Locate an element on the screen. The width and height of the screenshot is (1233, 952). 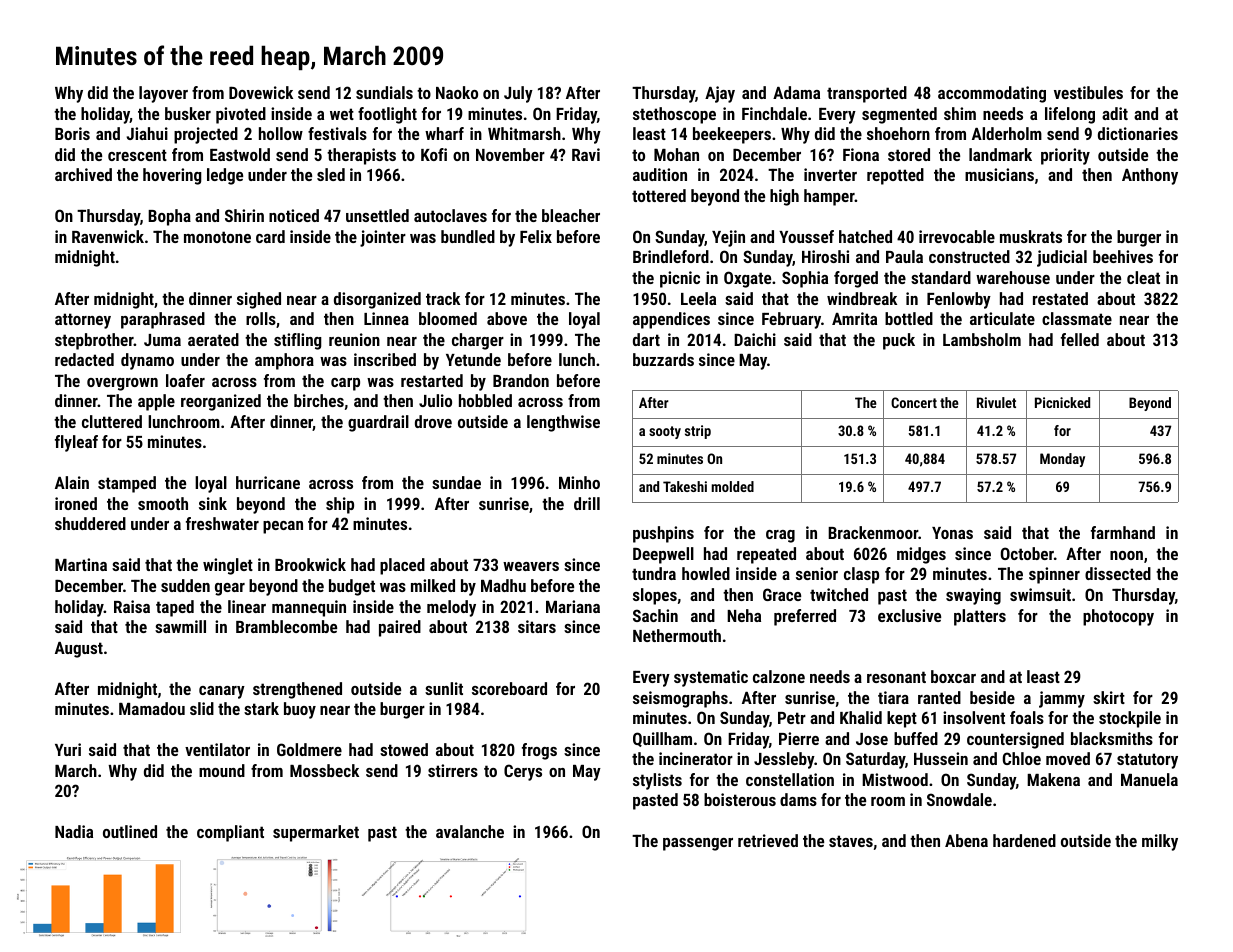
milky is located at coordinates (1160, 842).
